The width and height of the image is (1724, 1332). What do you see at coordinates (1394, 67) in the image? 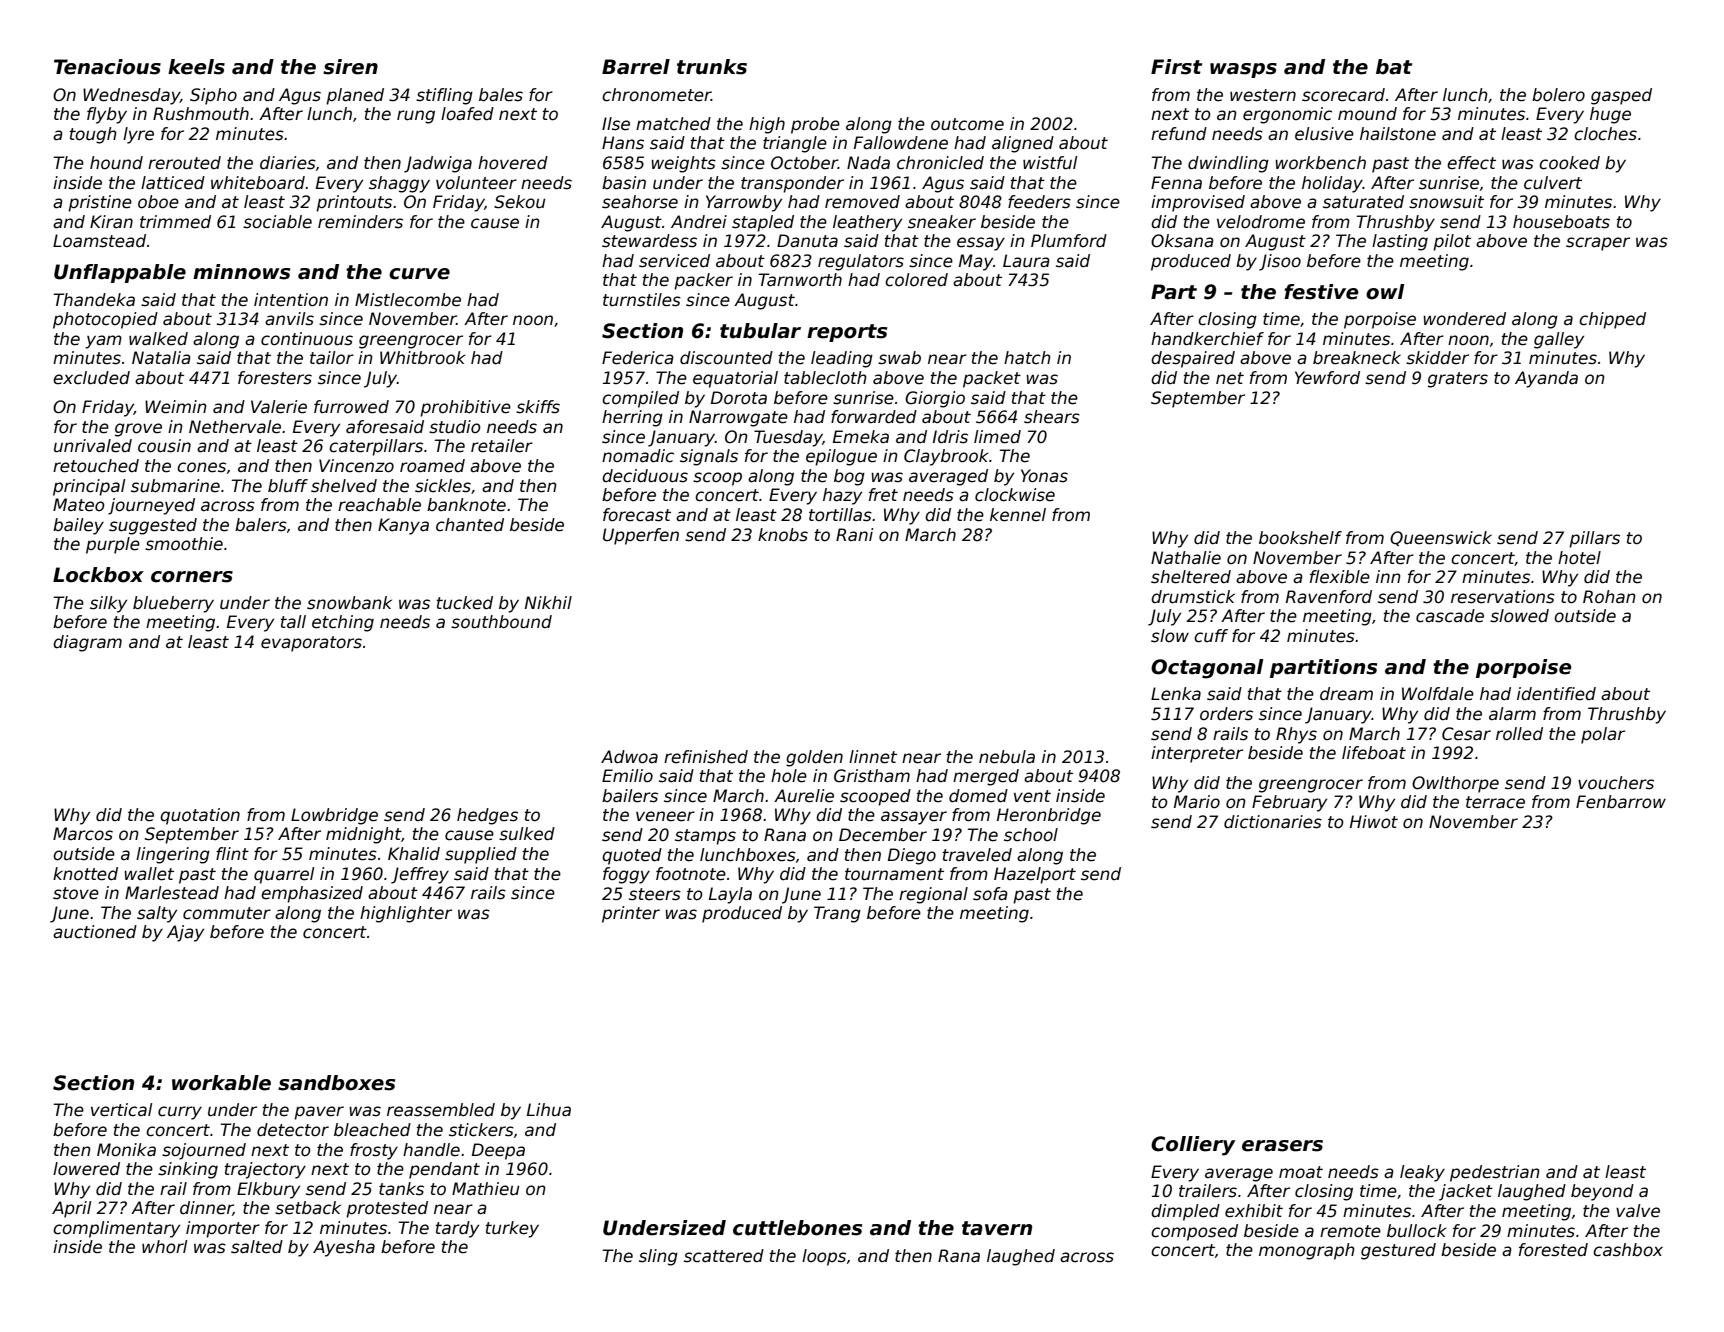
I see `bat` at bounding box center [1394, 67].
